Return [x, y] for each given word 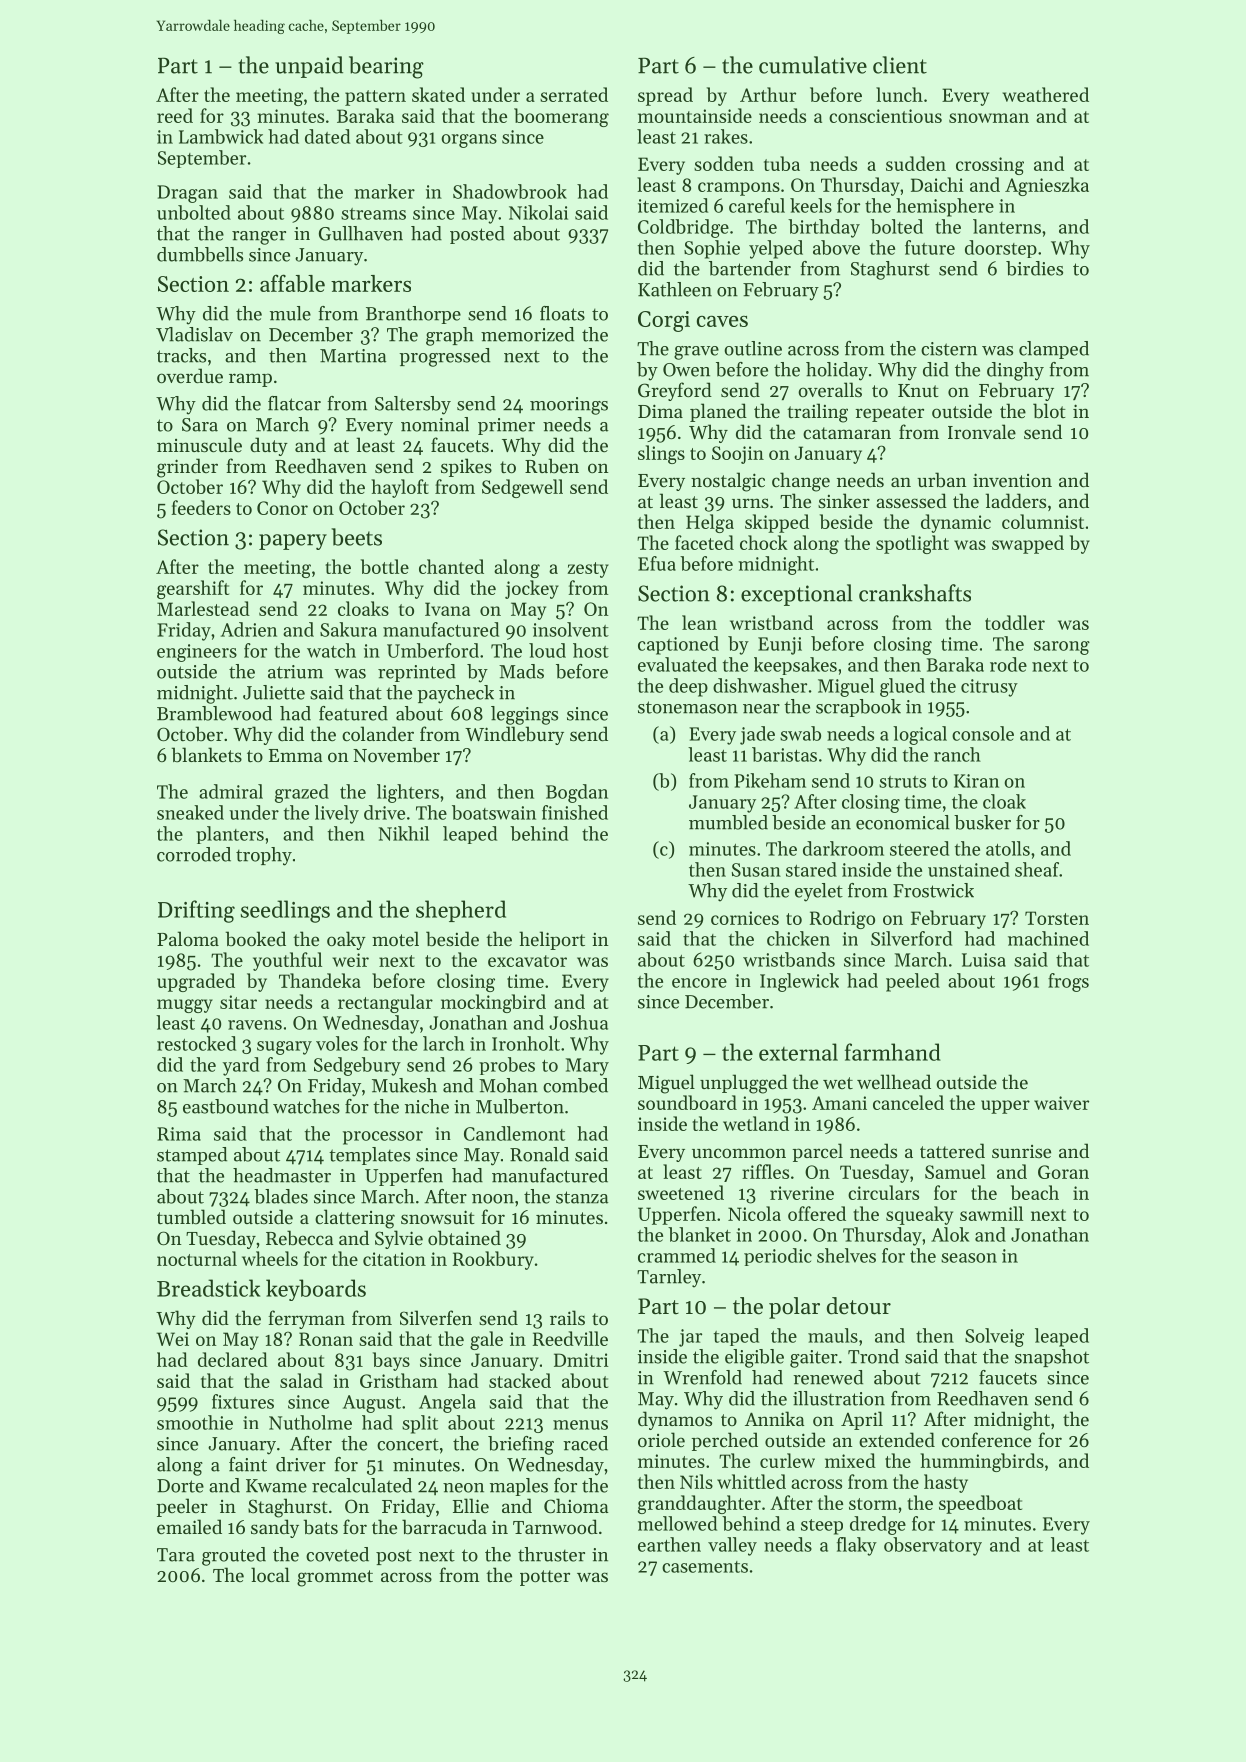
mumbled [728, 822]
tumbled [191, 1216]
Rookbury [493, 1260]
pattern [375, 98]
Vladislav [194, 334]
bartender [750, 268]
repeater [889, 414]
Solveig [994, 1337]
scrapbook [858, 708]
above [836, 247]
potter [545, 1578]
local [270, 1574]
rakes [726, 136]
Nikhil [404, 833]
